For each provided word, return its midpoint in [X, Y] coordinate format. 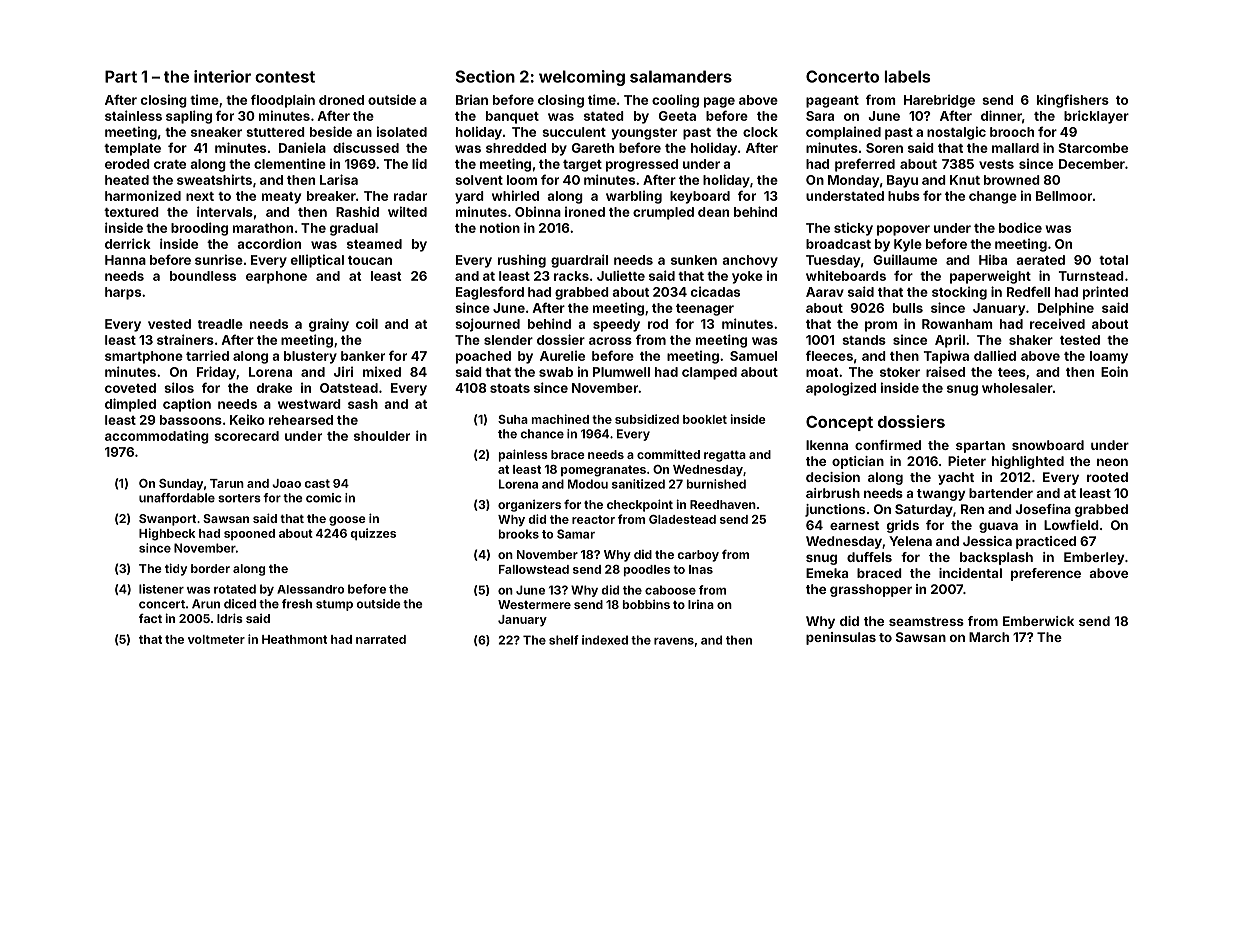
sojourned [487, 325]
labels [907, 76]
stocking [959, 293]
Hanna [125, 260]
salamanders [681, 76]
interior [222, 76]
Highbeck [167, 534]
